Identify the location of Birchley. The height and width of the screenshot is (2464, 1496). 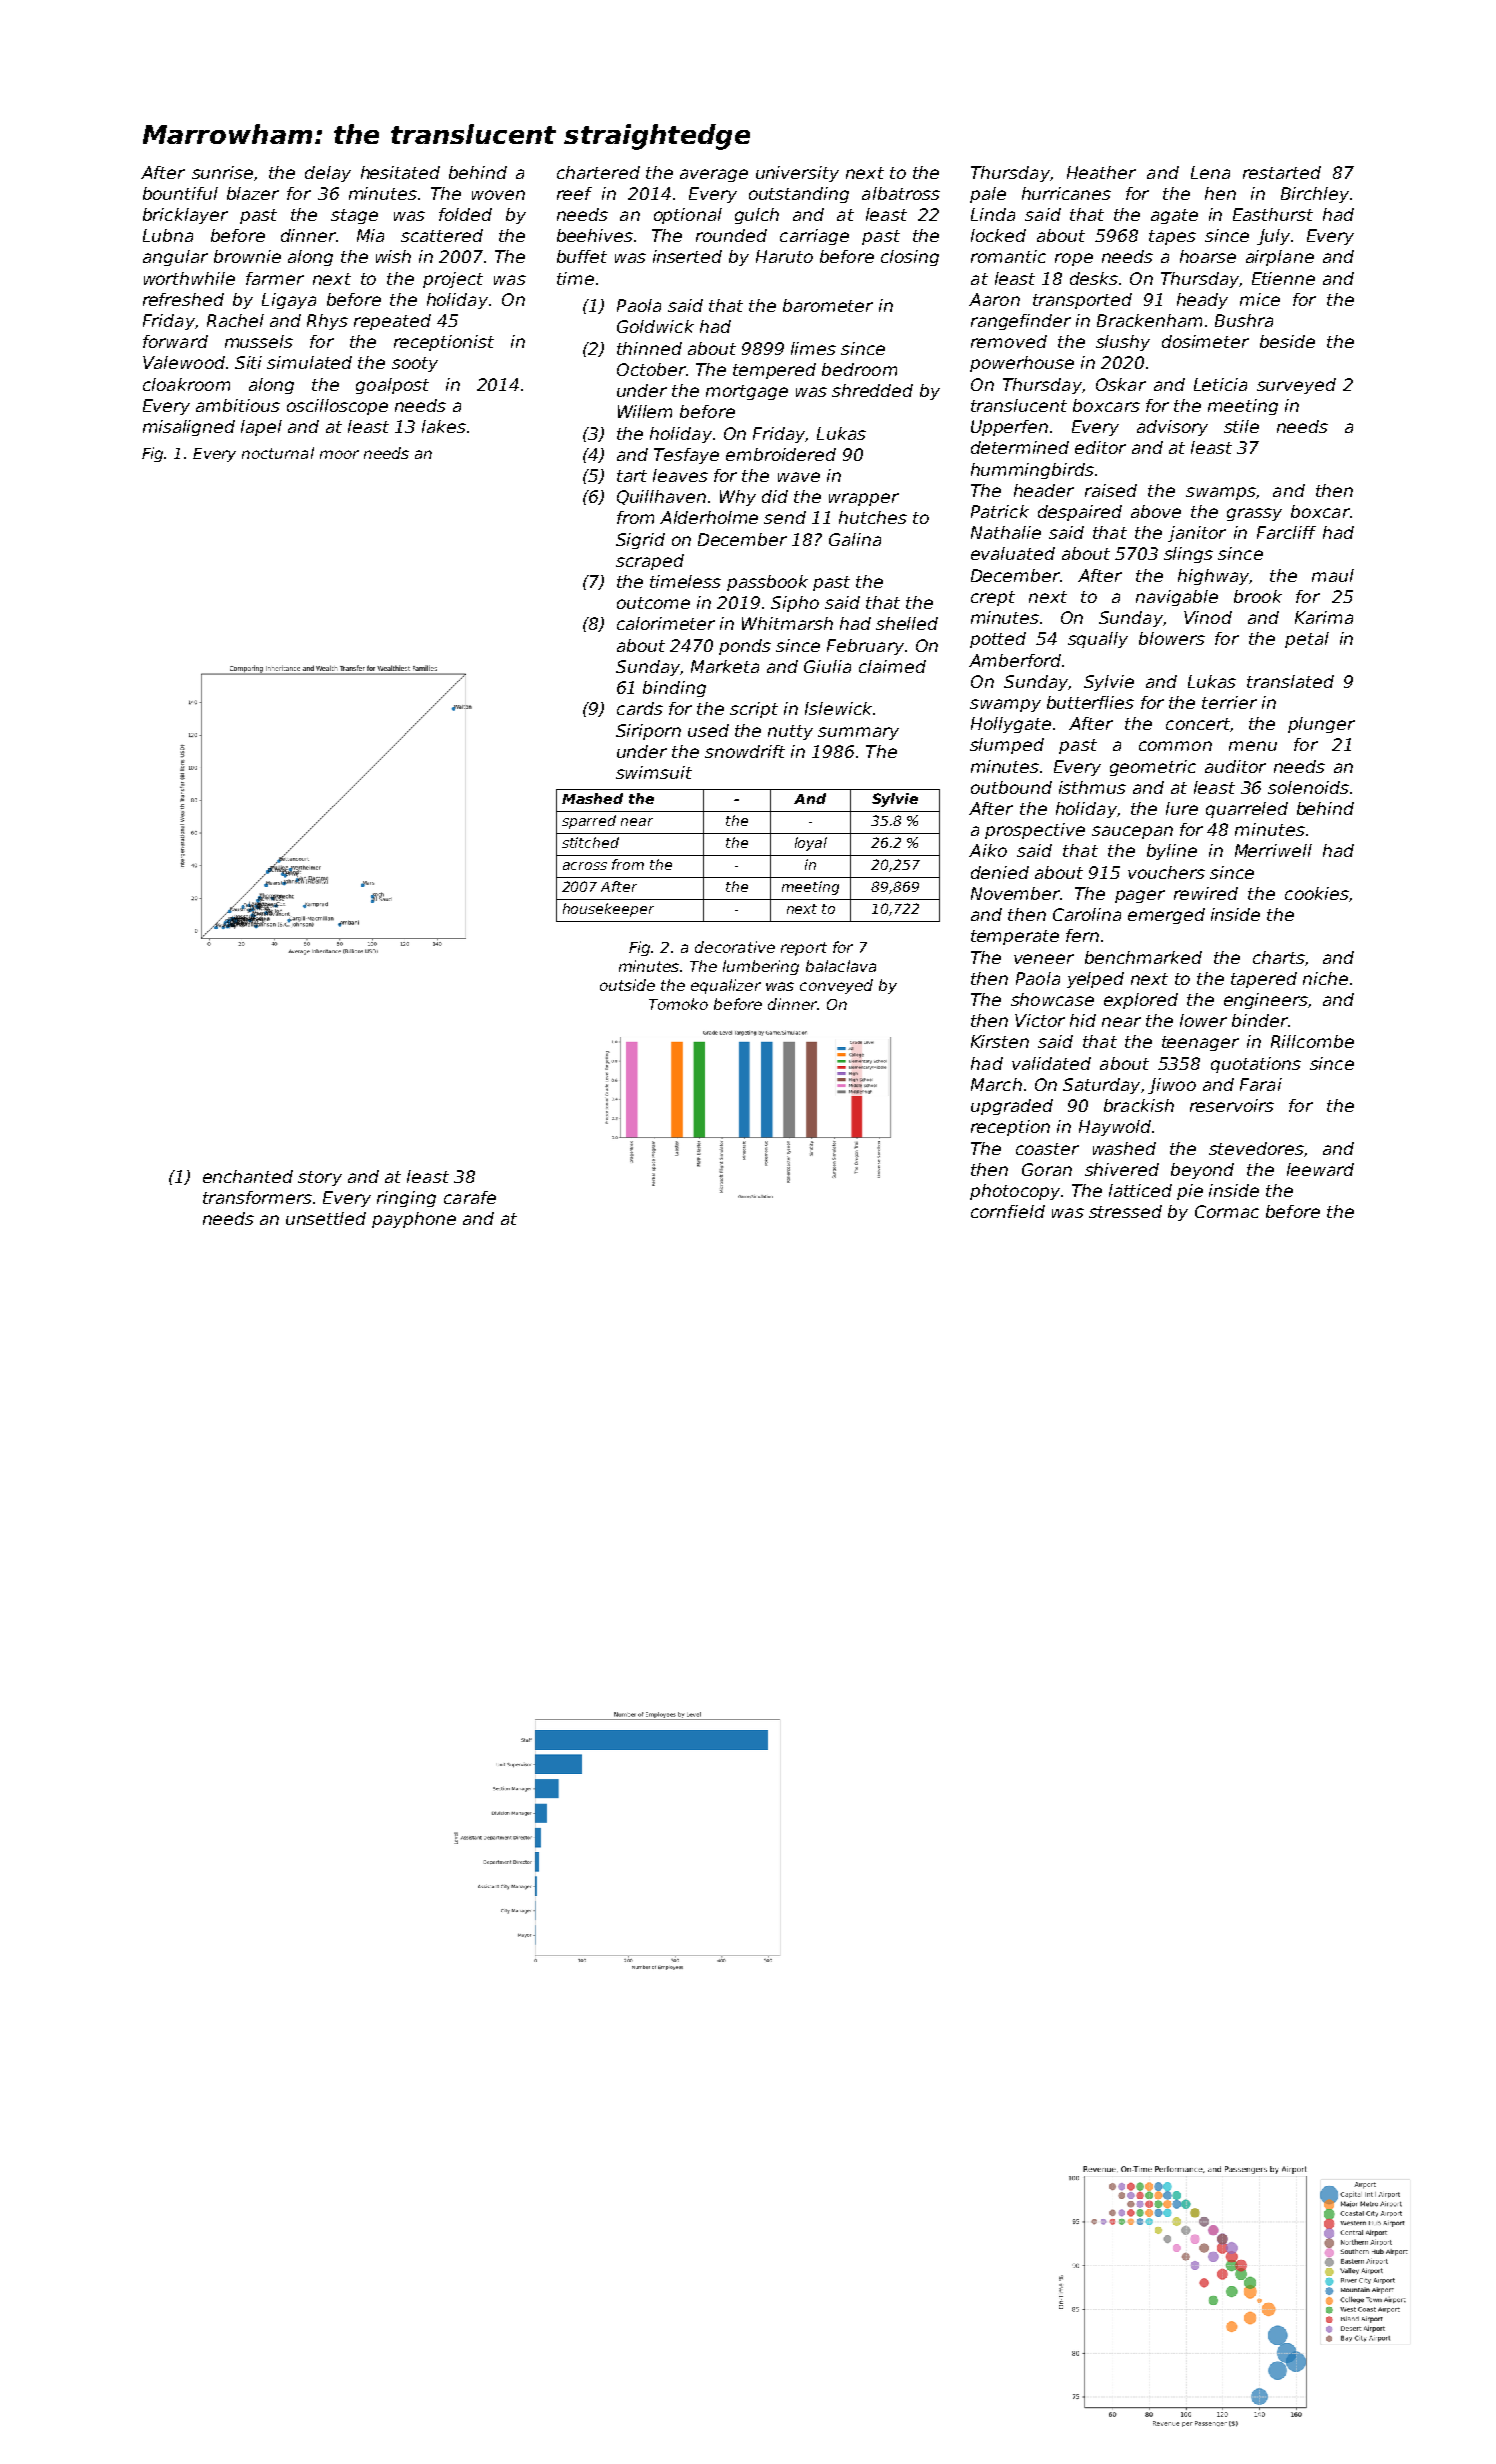
(1315, 195).
